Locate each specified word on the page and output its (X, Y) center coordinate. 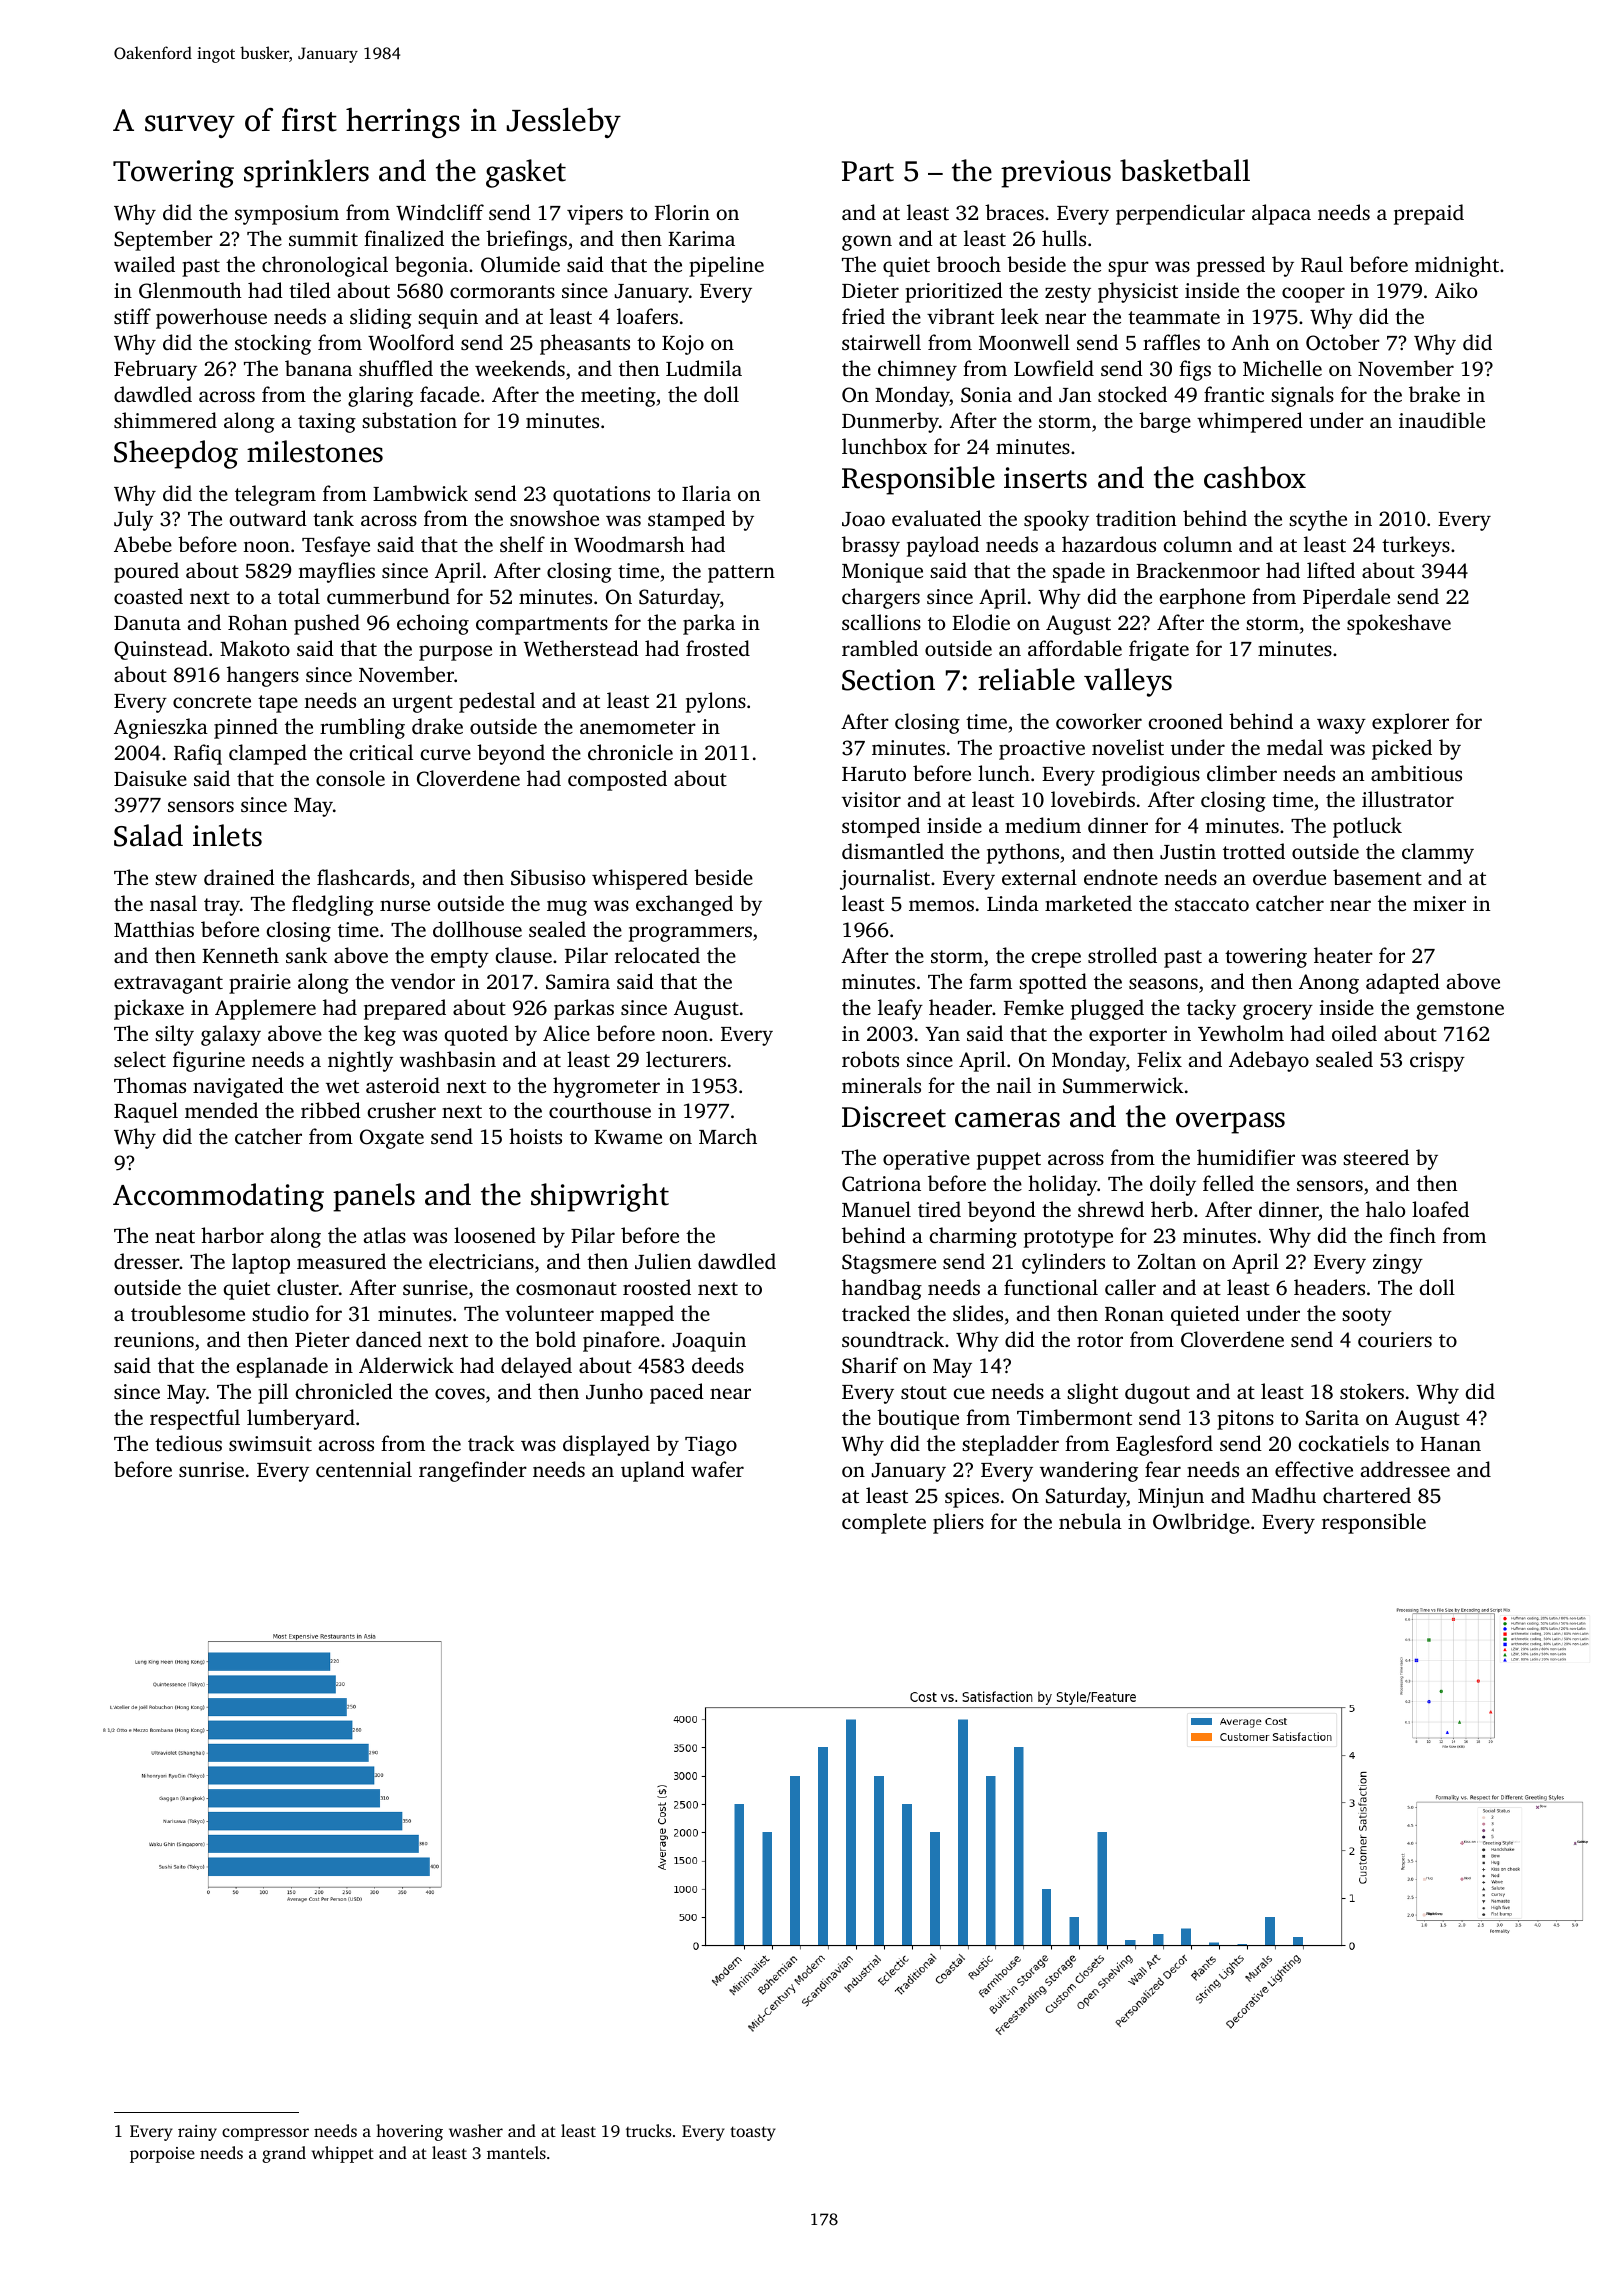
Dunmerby (890, 422)
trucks (648, 2130)
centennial (364, 1469)
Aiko (1456, 290)
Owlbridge (1201, 1523)
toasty (753, 2133)
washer (476, 2130)
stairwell (881, 342)
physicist (1138, 292)
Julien (663, 1261)
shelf (522, 544)
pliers (958, 1523)
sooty (1367, 1317)
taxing (327, 423)
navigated (238, 1087)
